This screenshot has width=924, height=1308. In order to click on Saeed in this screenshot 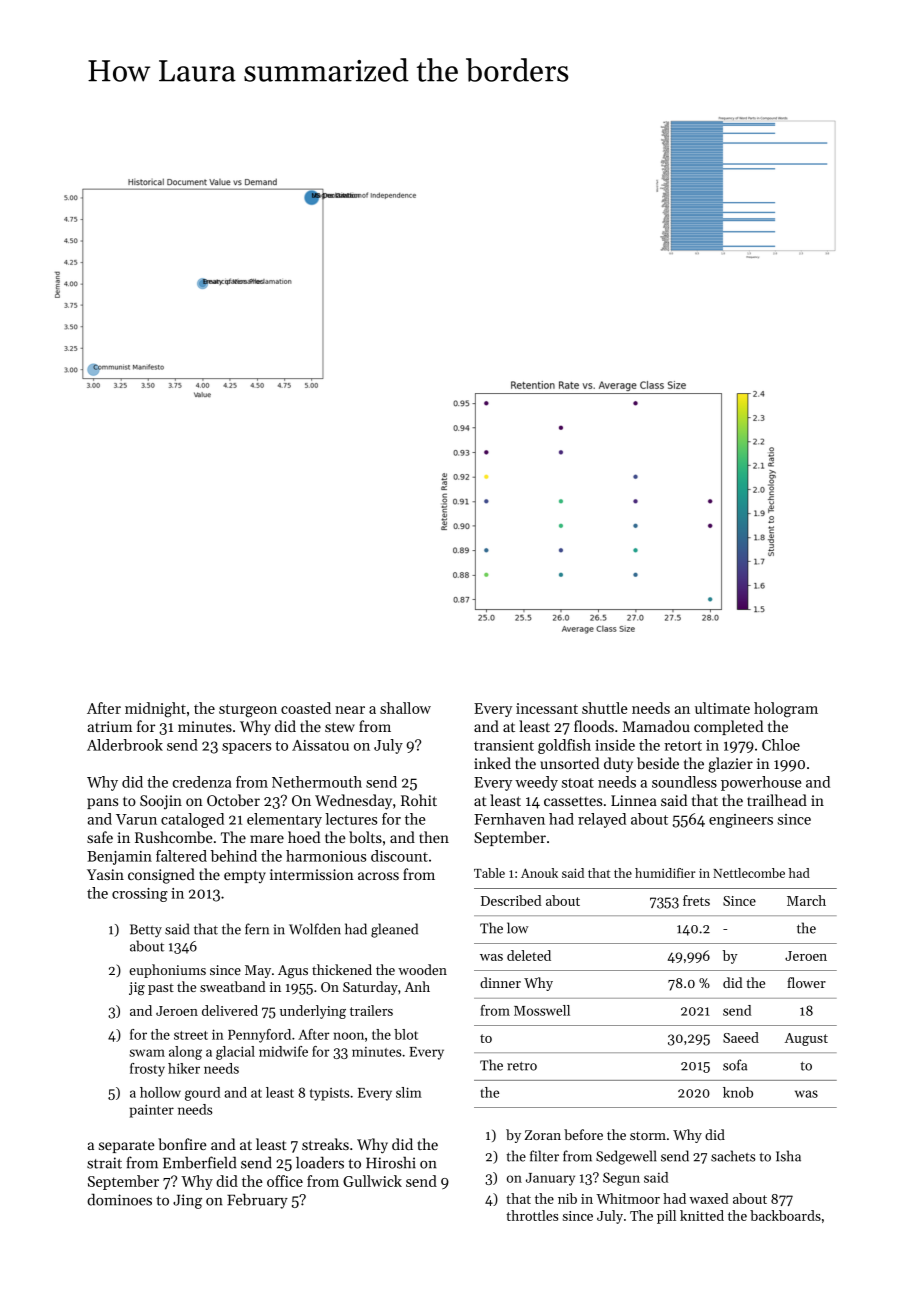, I will do `click(741, 1037)`.
